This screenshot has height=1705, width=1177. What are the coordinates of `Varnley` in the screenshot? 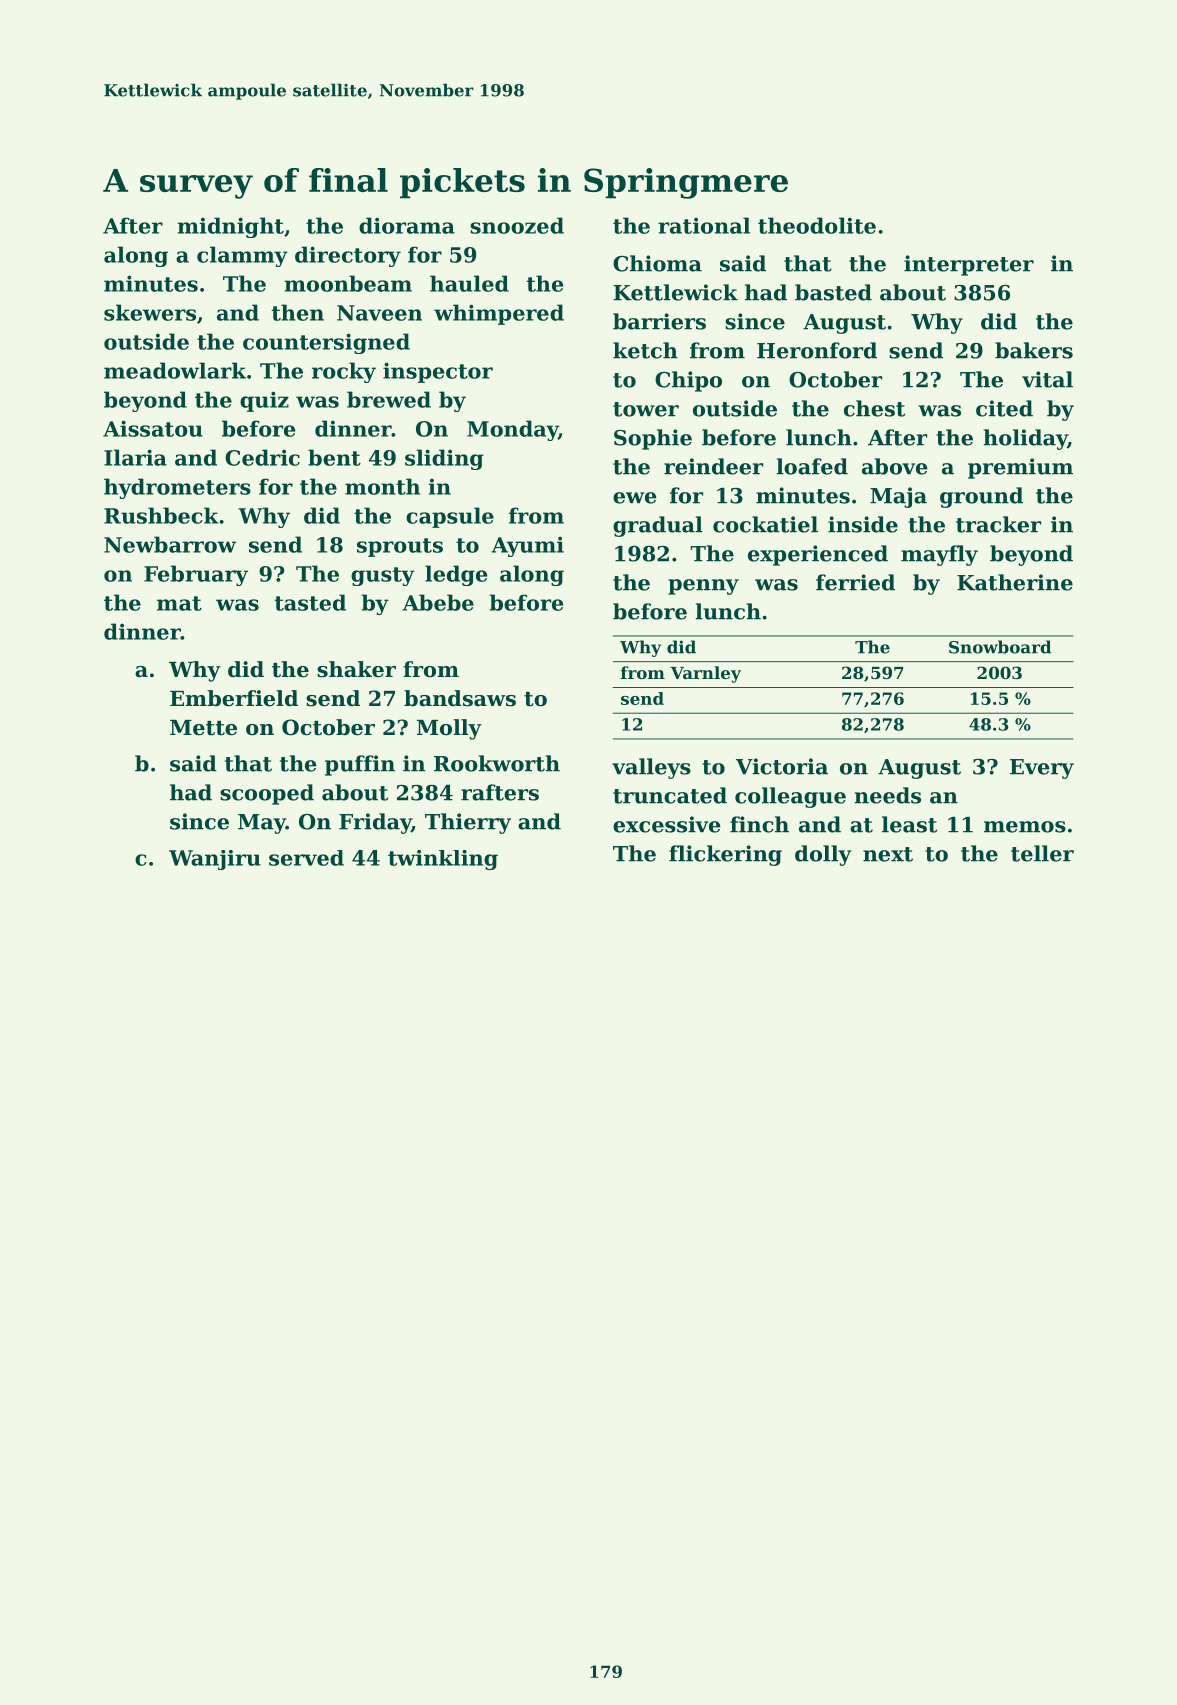 It's located at (705, 674).
